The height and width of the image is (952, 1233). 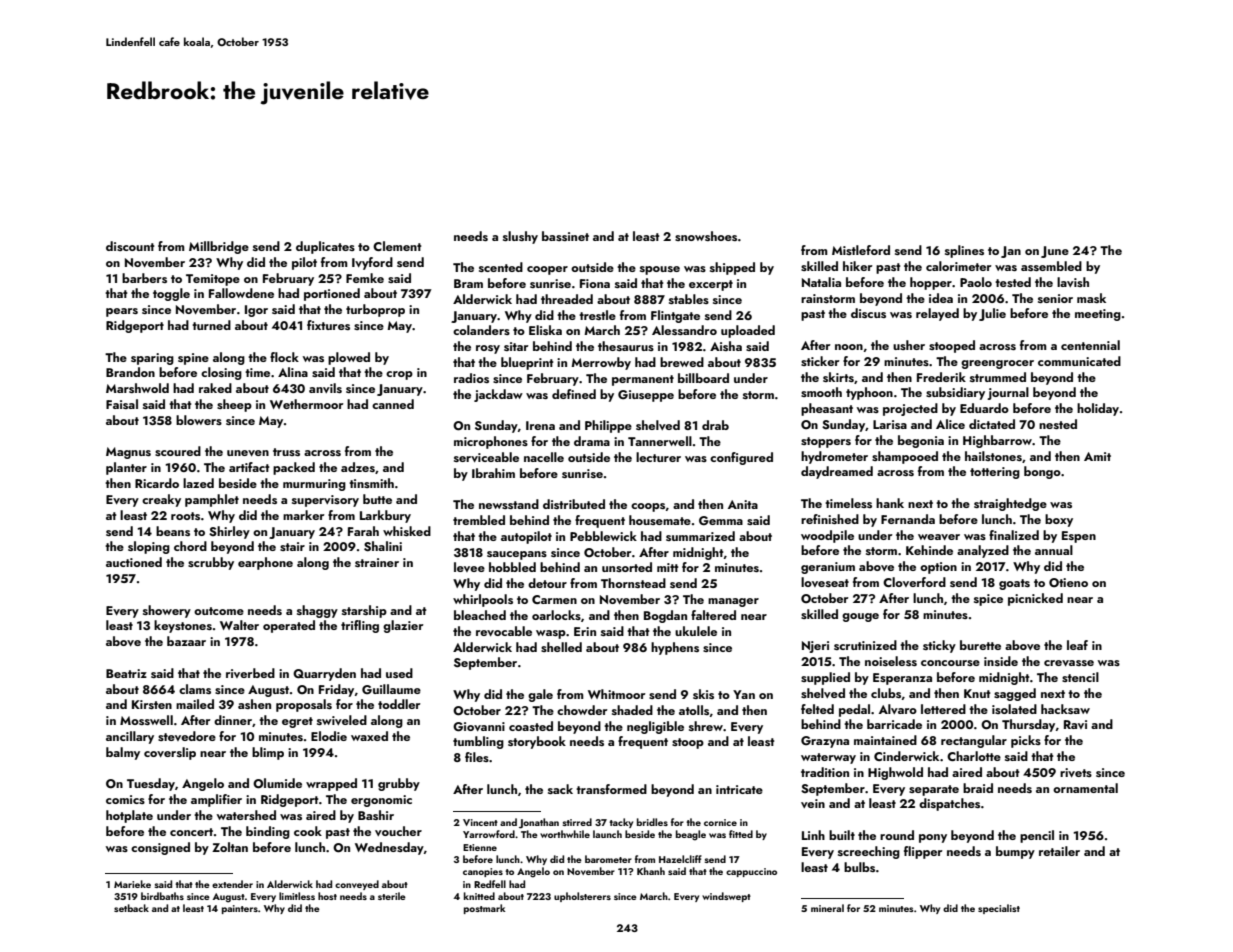 What do you see at coordinates (950, 424) in the image?
I see `Alice` at bounding box center [950, 424].
